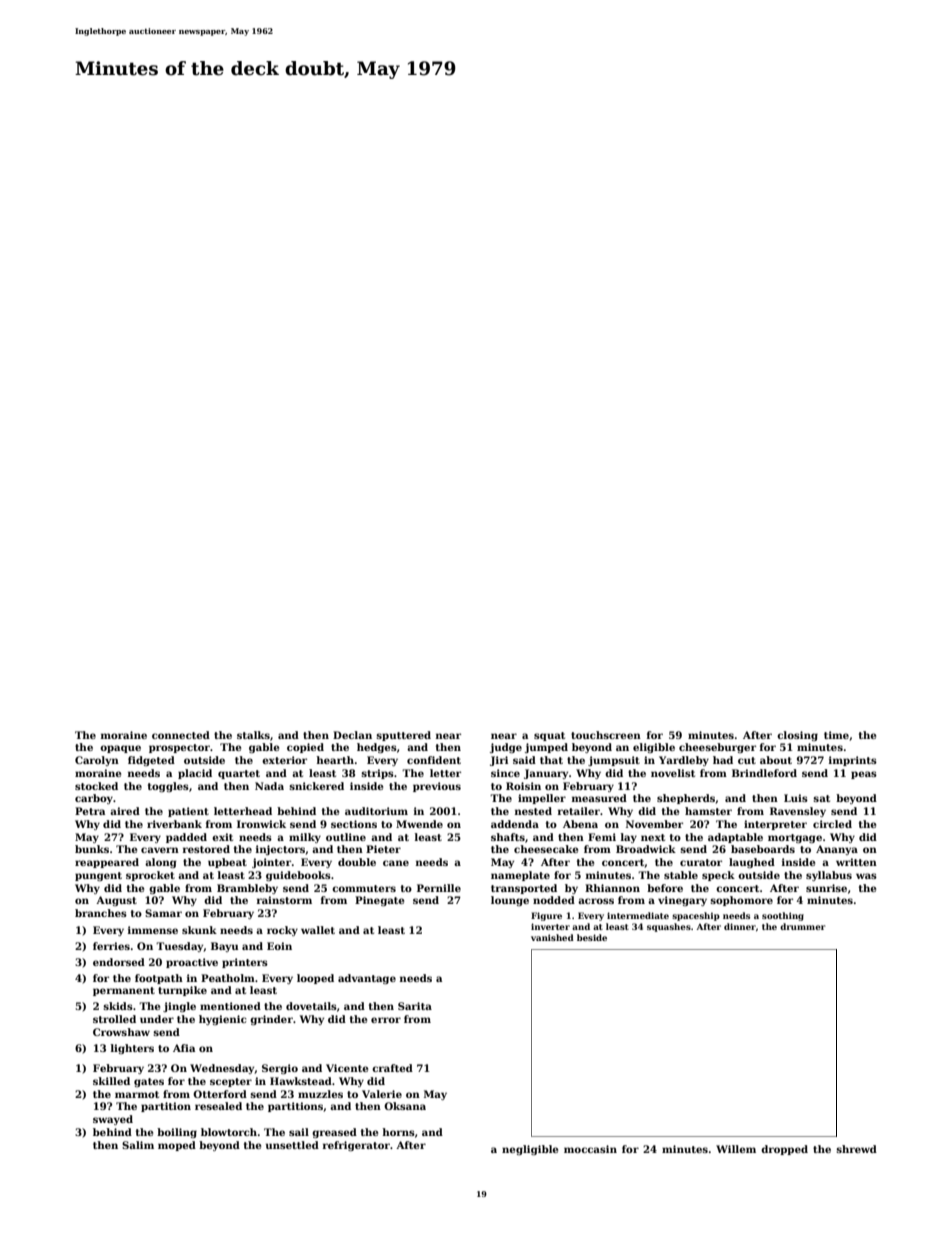  I want to click on printers, so click(245, 963).
